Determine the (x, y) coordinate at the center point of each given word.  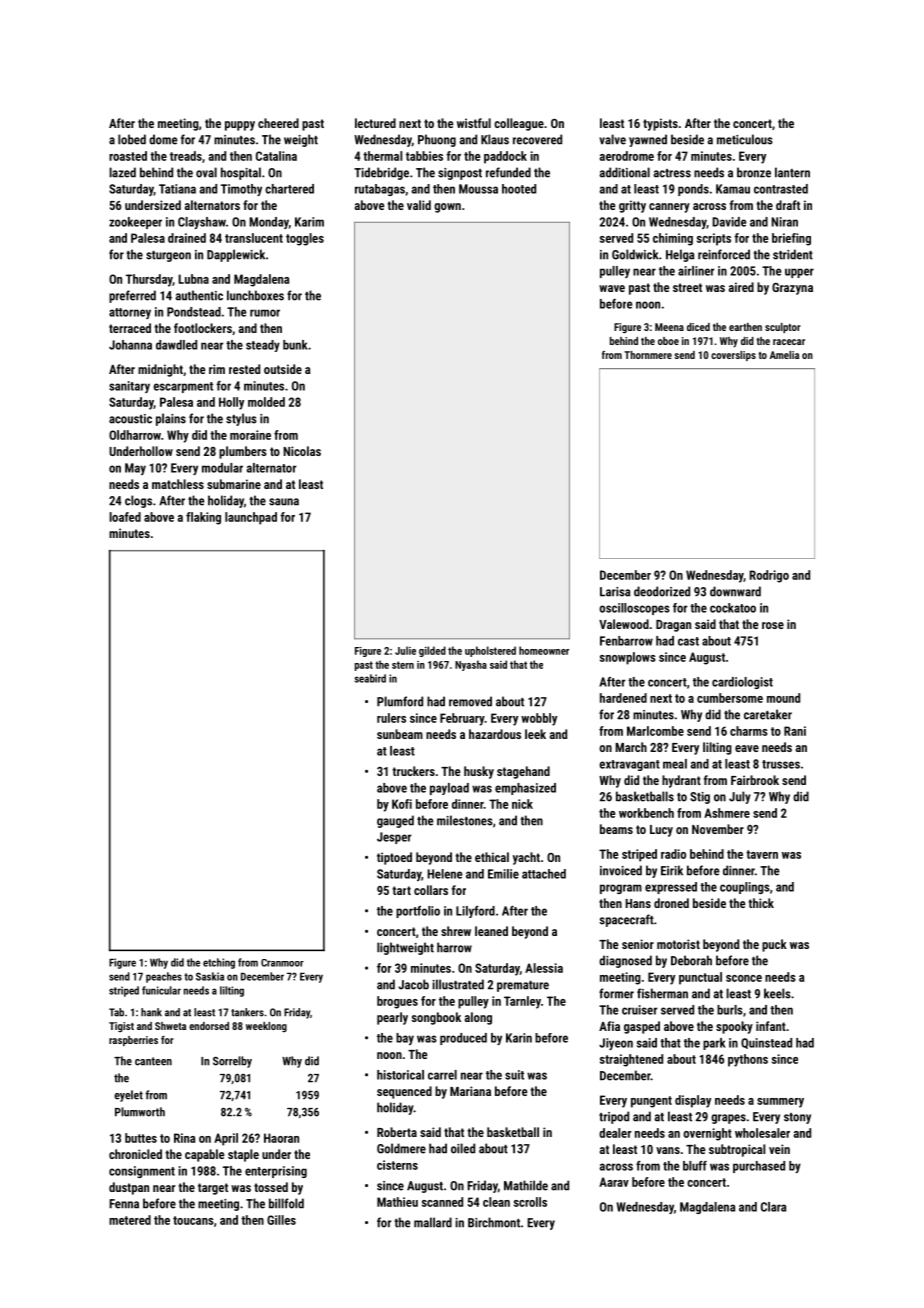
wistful (474, 123)
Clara (773, 1207)
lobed (132, 139)
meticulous (745, 139)
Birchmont (494, 1222)
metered (130, 1220)
